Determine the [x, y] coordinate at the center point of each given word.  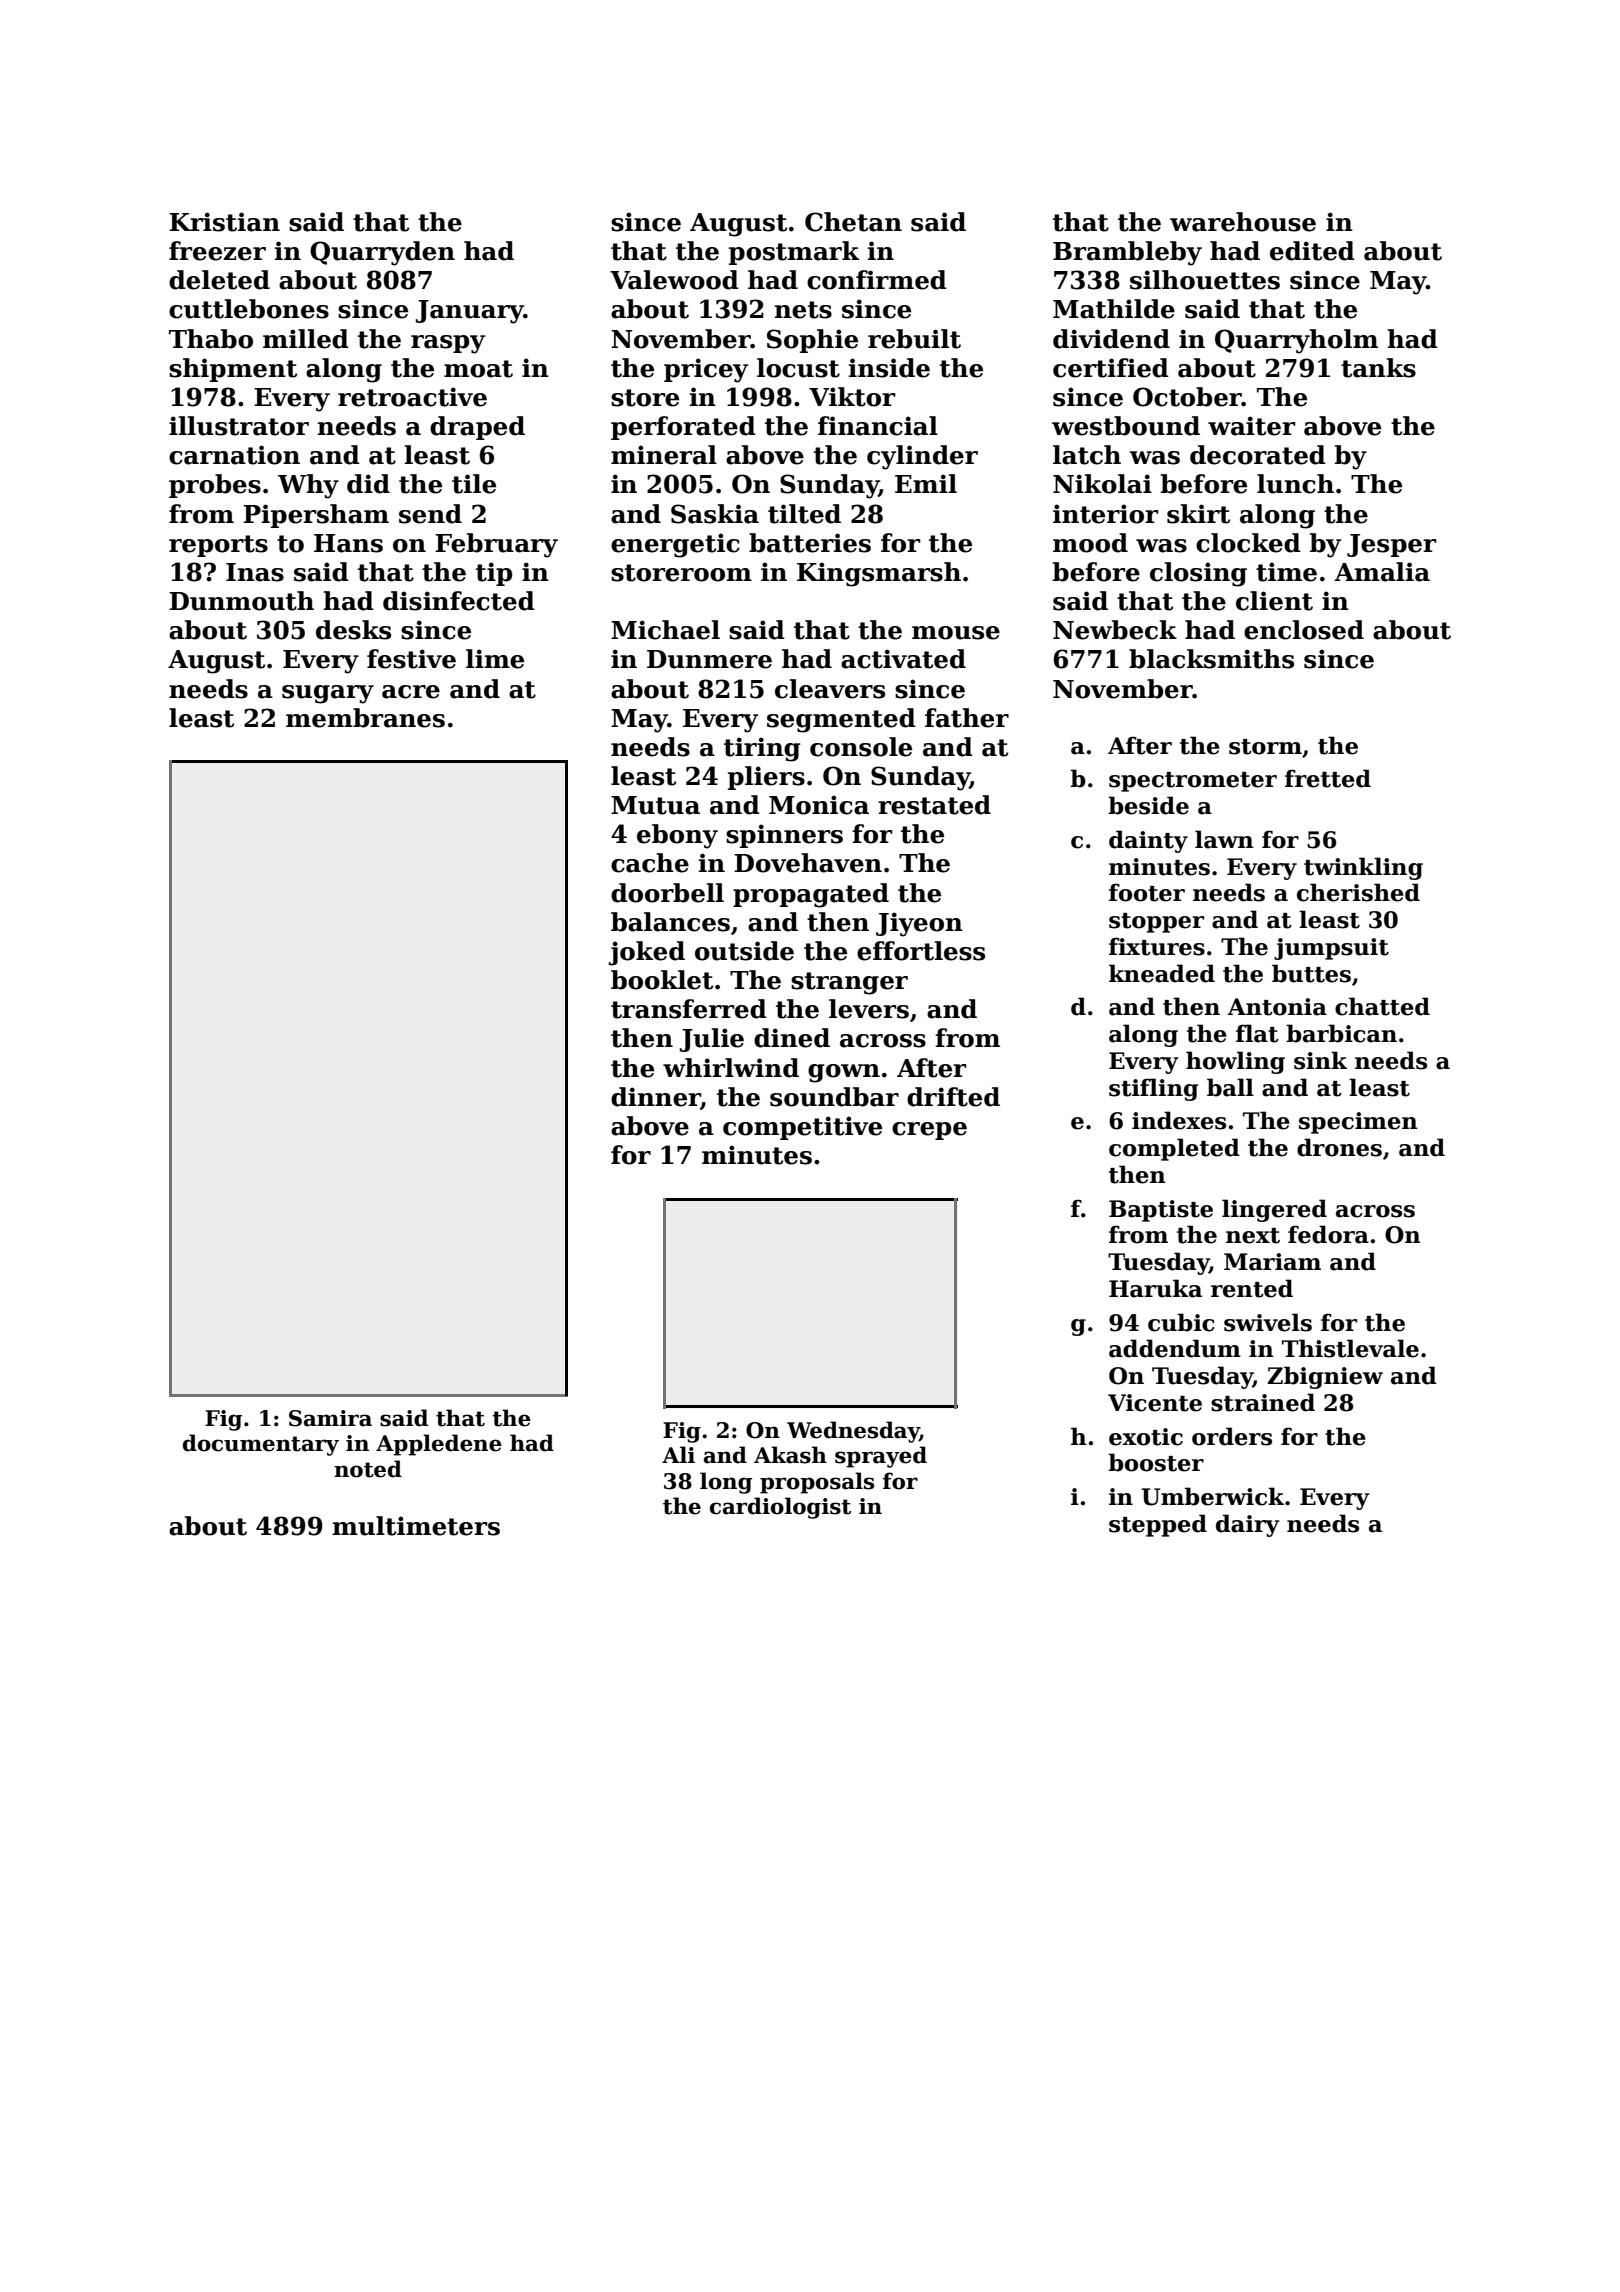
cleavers [830, 689]
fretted [1328, 778]
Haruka [1155, 1288]
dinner [656, 1098]
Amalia [1382, 572]
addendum [1175, 1348]
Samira [330, 1418]
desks [353, 630]
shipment [233, 370]
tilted [804, 514]
